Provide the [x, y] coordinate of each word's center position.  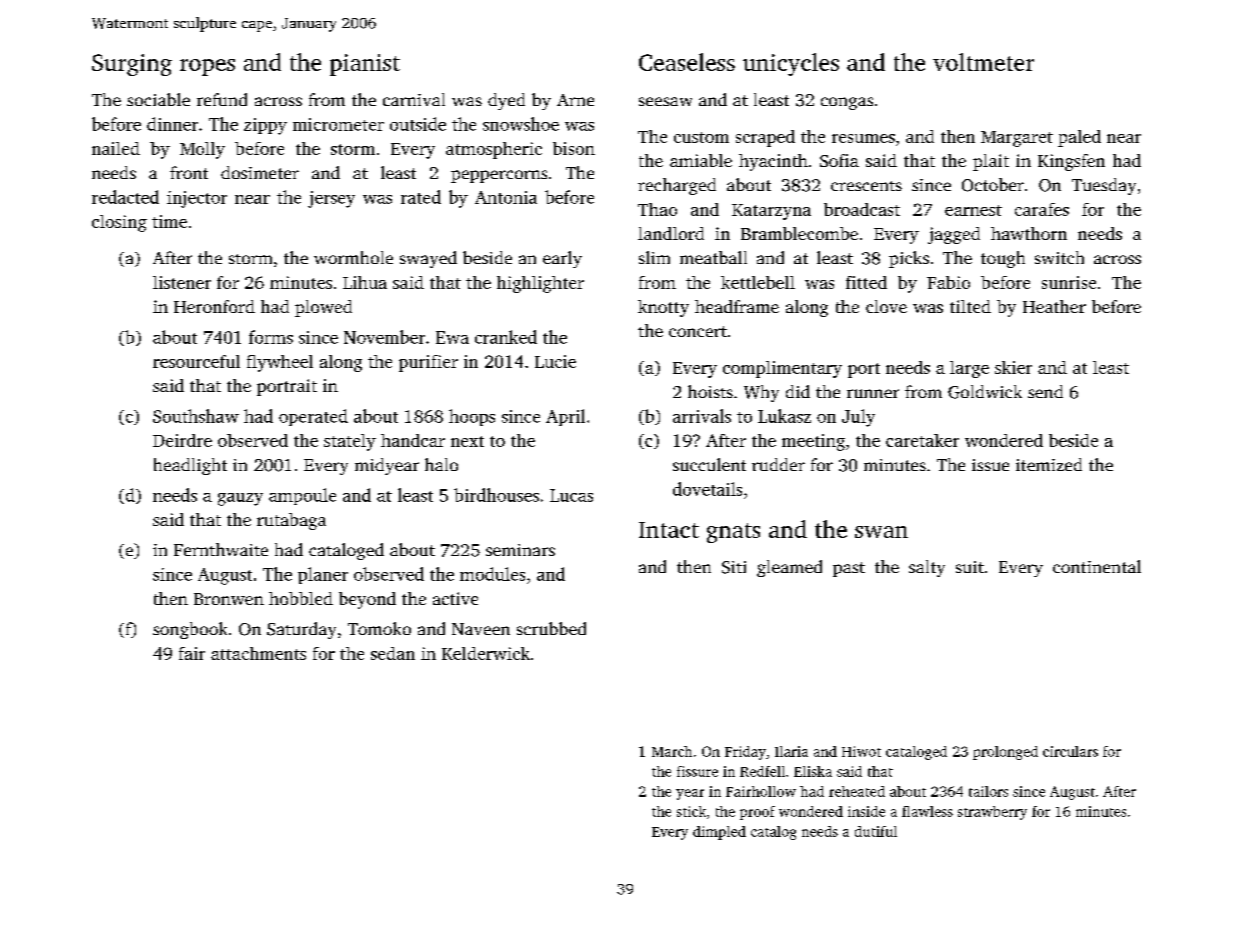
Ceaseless [687, 62]
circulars [1070, 751]
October [993, 185]
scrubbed [551, 628]
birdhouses [496, 495]
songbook [190, 630]
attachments [258, 653]
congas [847, 103]
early [562, 259]
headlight [190, 466]
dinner [172, 124]
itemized [1049, 464]
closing [119, 223]
